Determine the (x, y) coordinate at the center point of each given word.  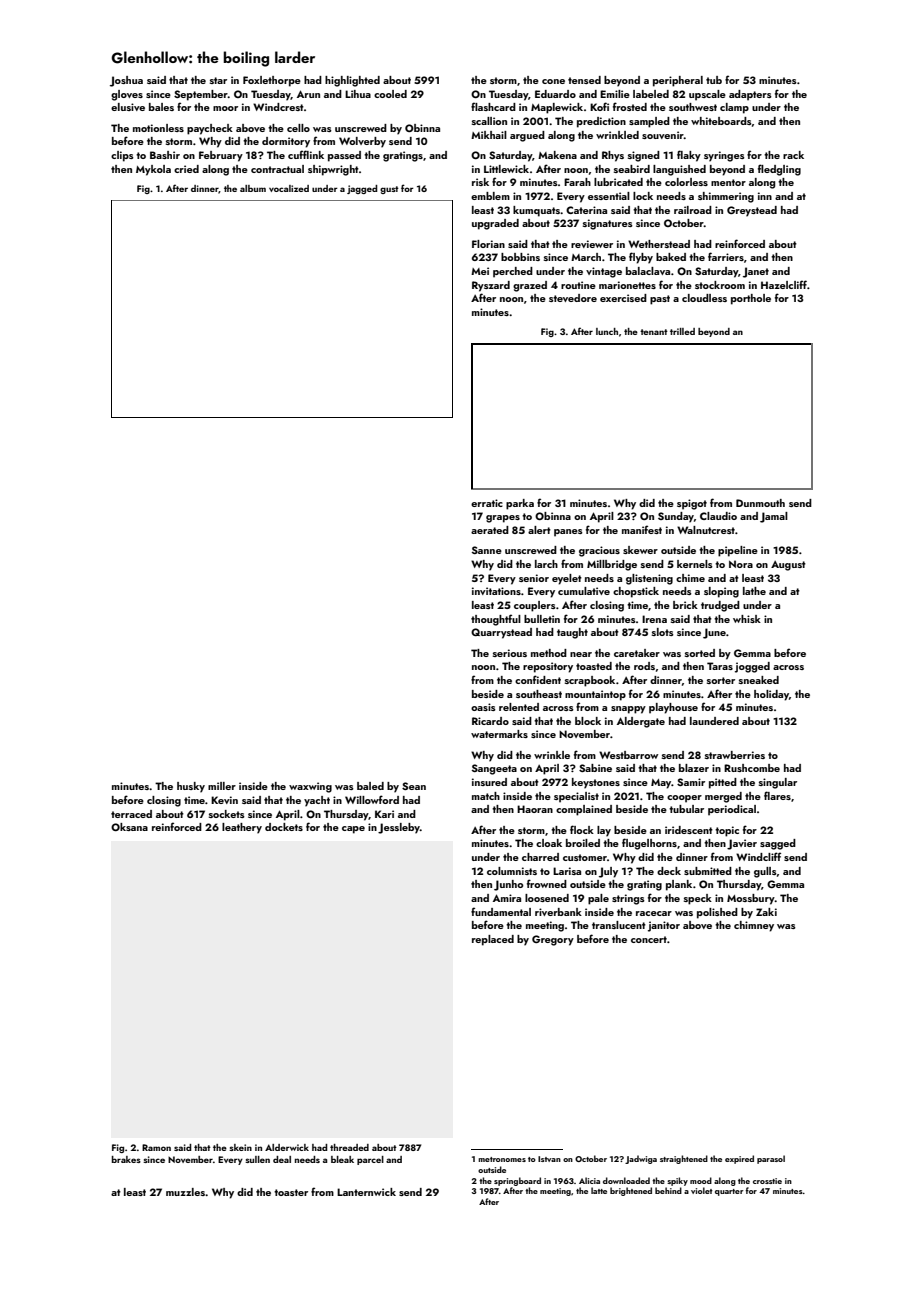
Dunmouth (760, 503)
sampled (649, 122)
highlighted (352, 81)
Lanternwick (366, 1192)
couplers (535, 606)
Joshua (126, 81)
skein (240, 1147)
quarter (729, 1192)
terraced (131, 814)
